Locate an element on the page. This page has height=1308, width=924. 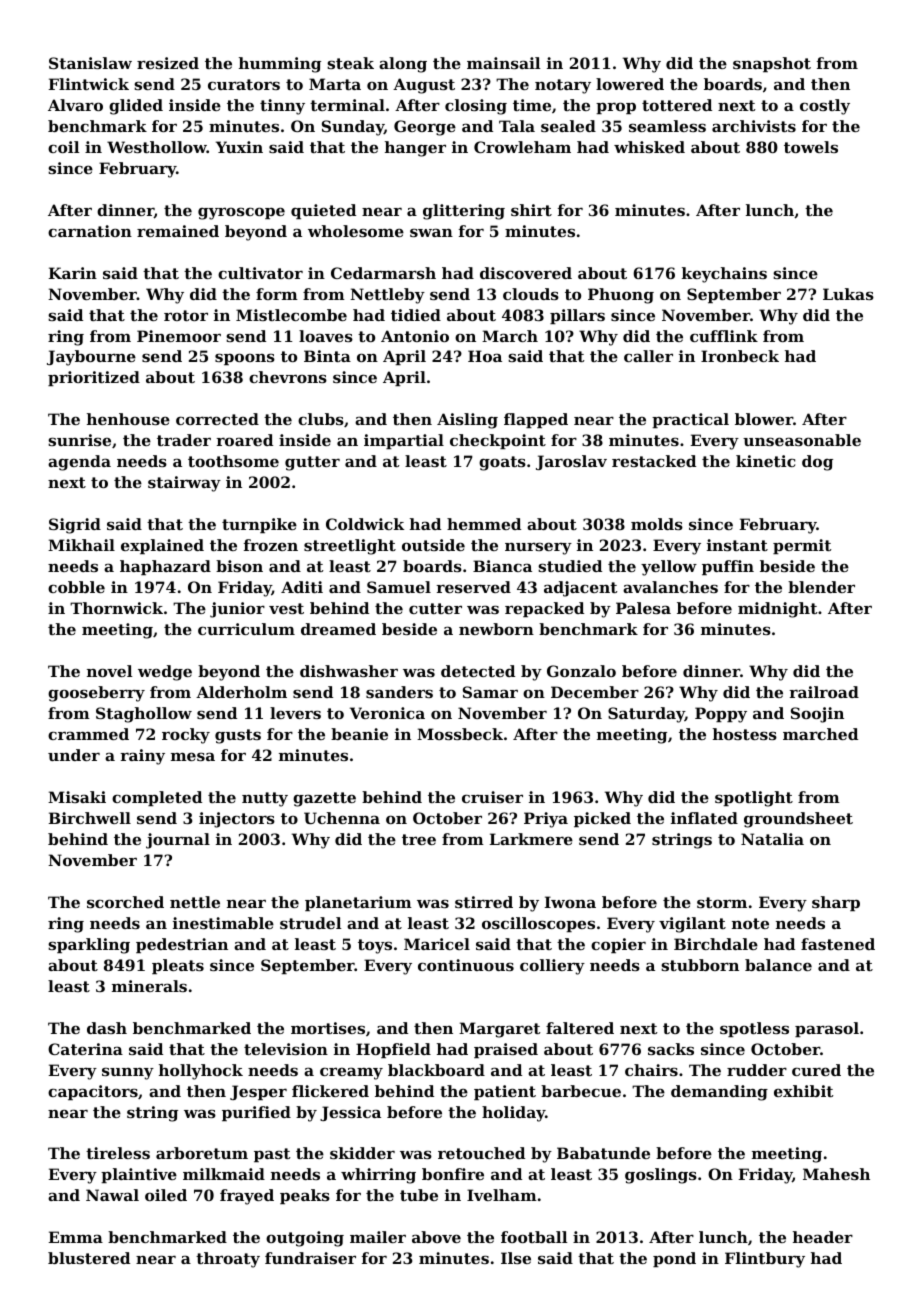
Stanislaw is located at coordinates (90, 63).
